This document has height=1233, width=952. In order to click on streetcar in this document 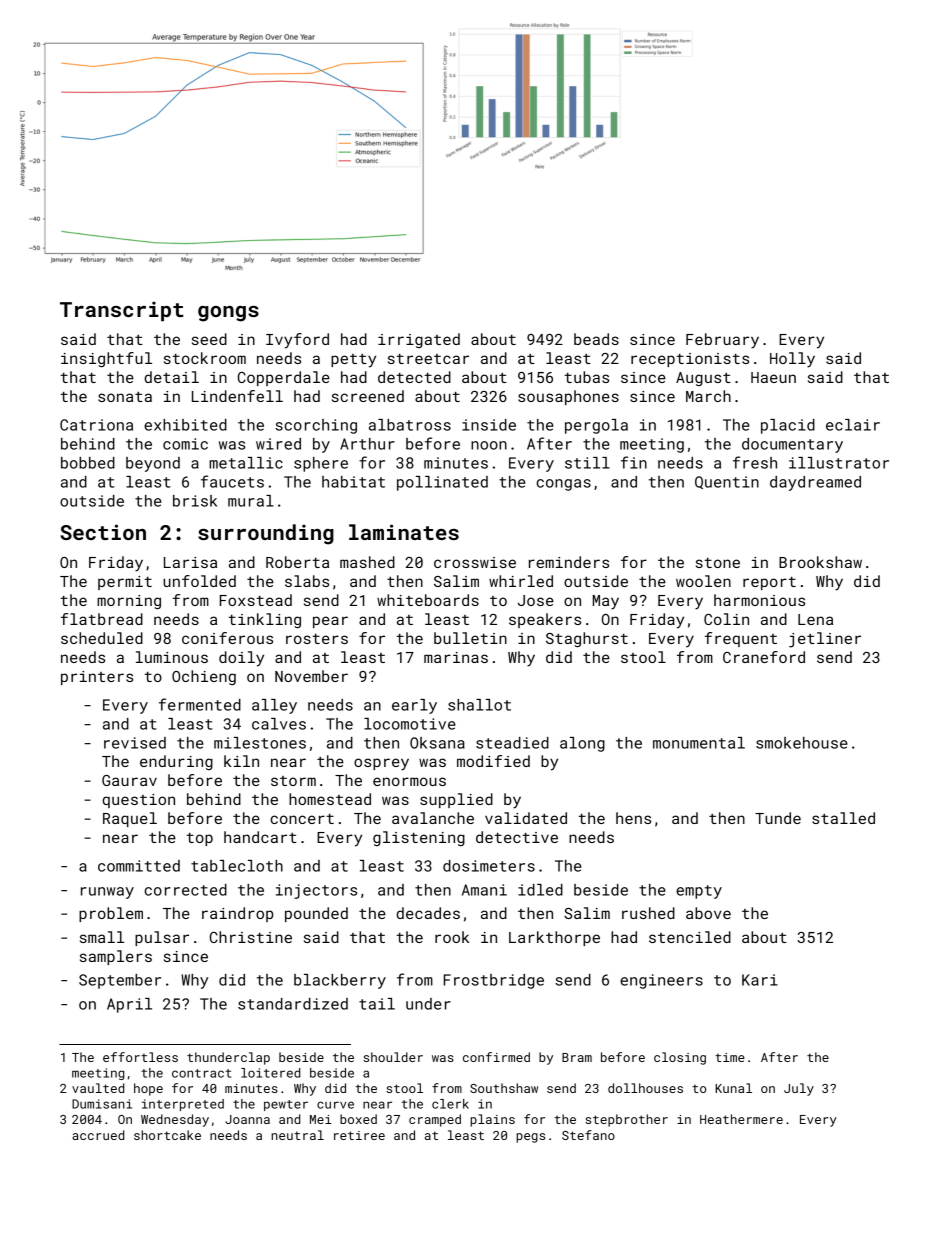, I will do `click(428, 359)`.
